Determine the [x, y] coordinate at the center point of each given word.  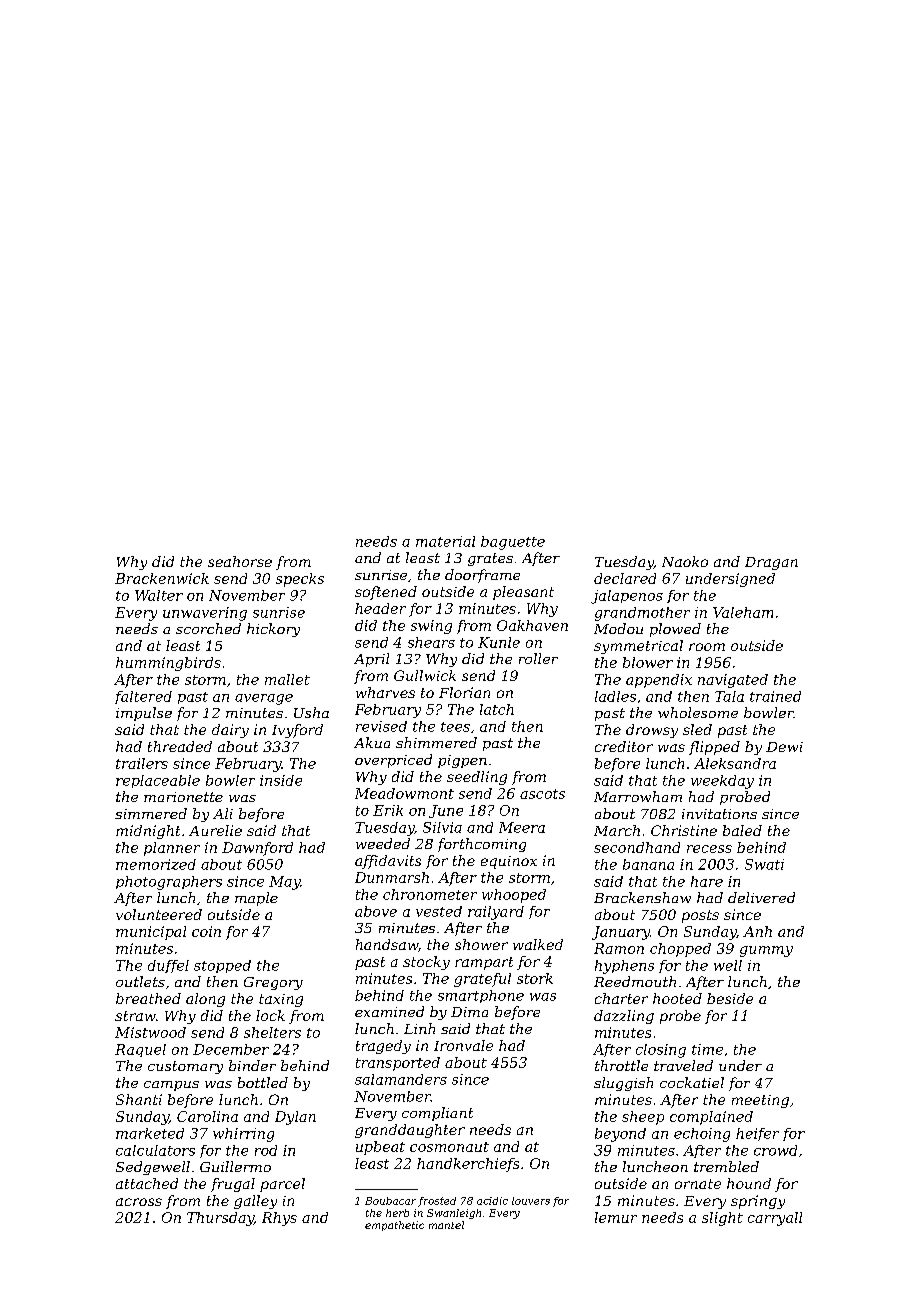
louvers [531, 1201]
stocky [426, 963]
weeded [383, 843]
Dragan [771, 563]
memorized [156, 864]
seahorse [240, 561]
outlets [140, 981]
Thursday [220, 1219]
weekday [722, 782]
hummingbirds [168, 664]
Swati [764, 864]
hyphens [624, 967]
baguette [513, 543]
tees [455, 727]
